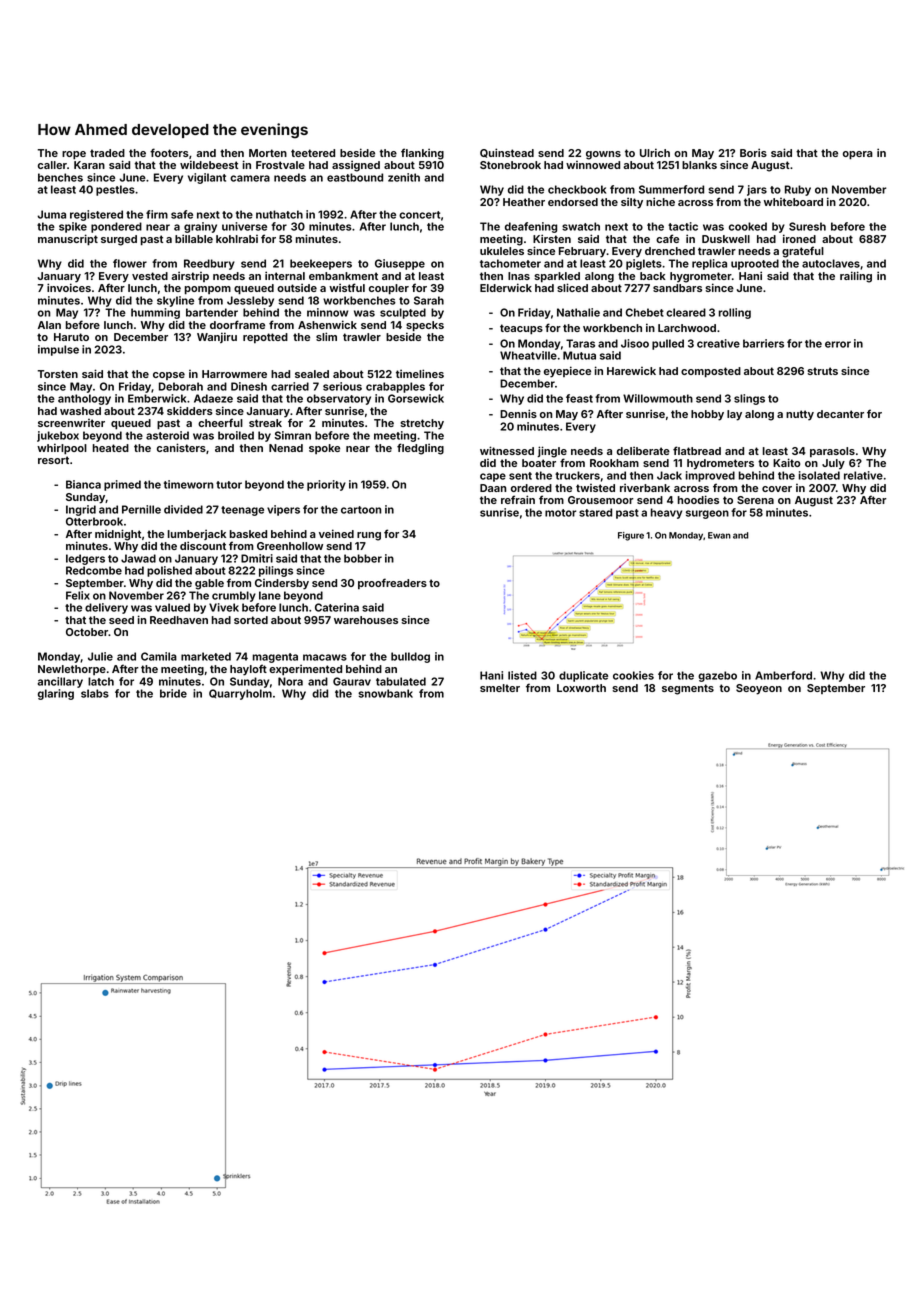  What do you see at coordinates (169, 152) in the page?
I see `footers` at bounding box center [169, 152].
